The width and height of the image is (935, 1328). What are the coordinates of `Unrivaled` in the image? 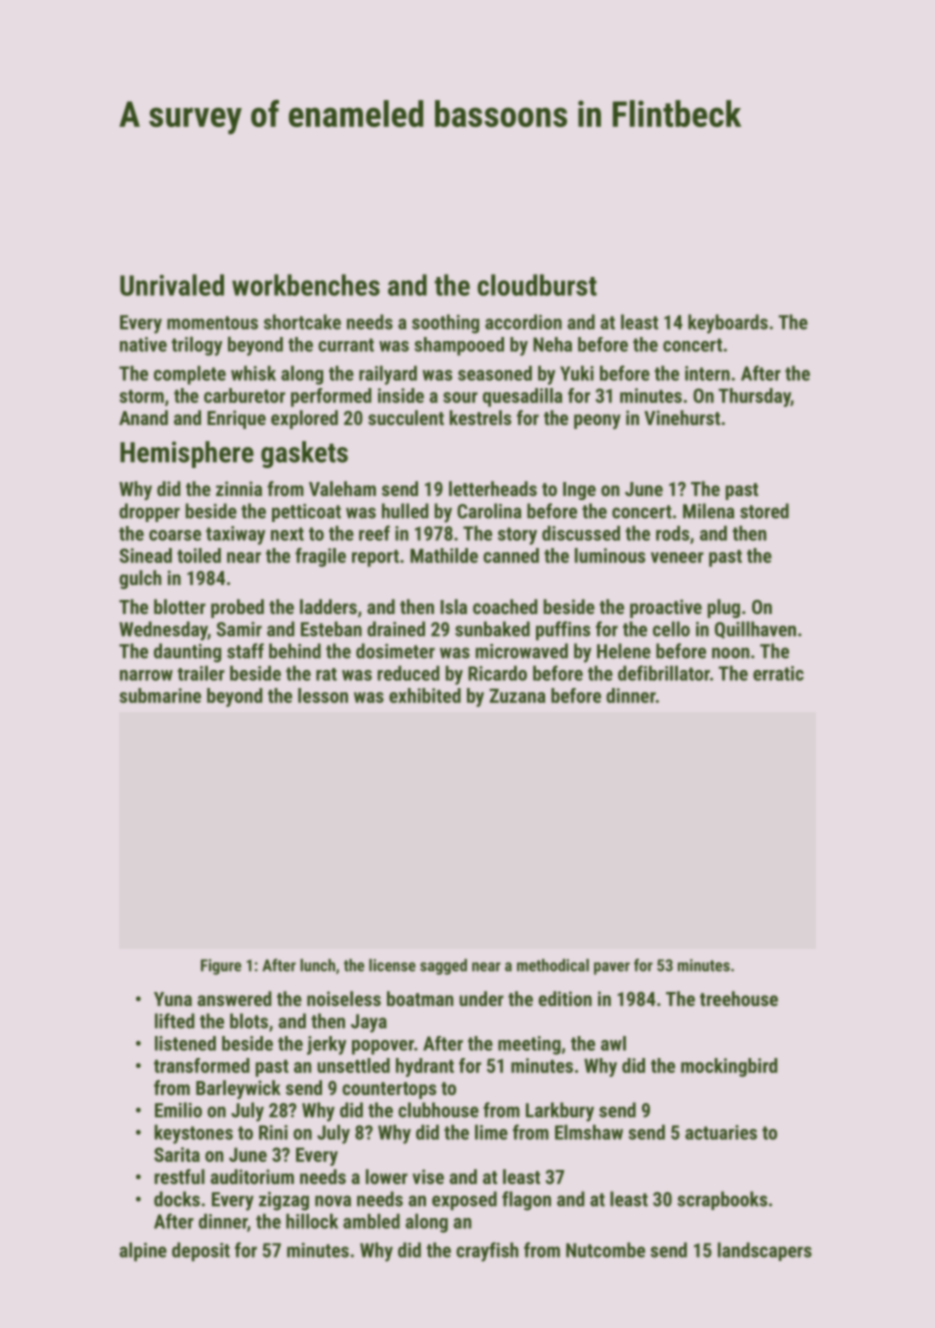 It's located at (172, 285).
